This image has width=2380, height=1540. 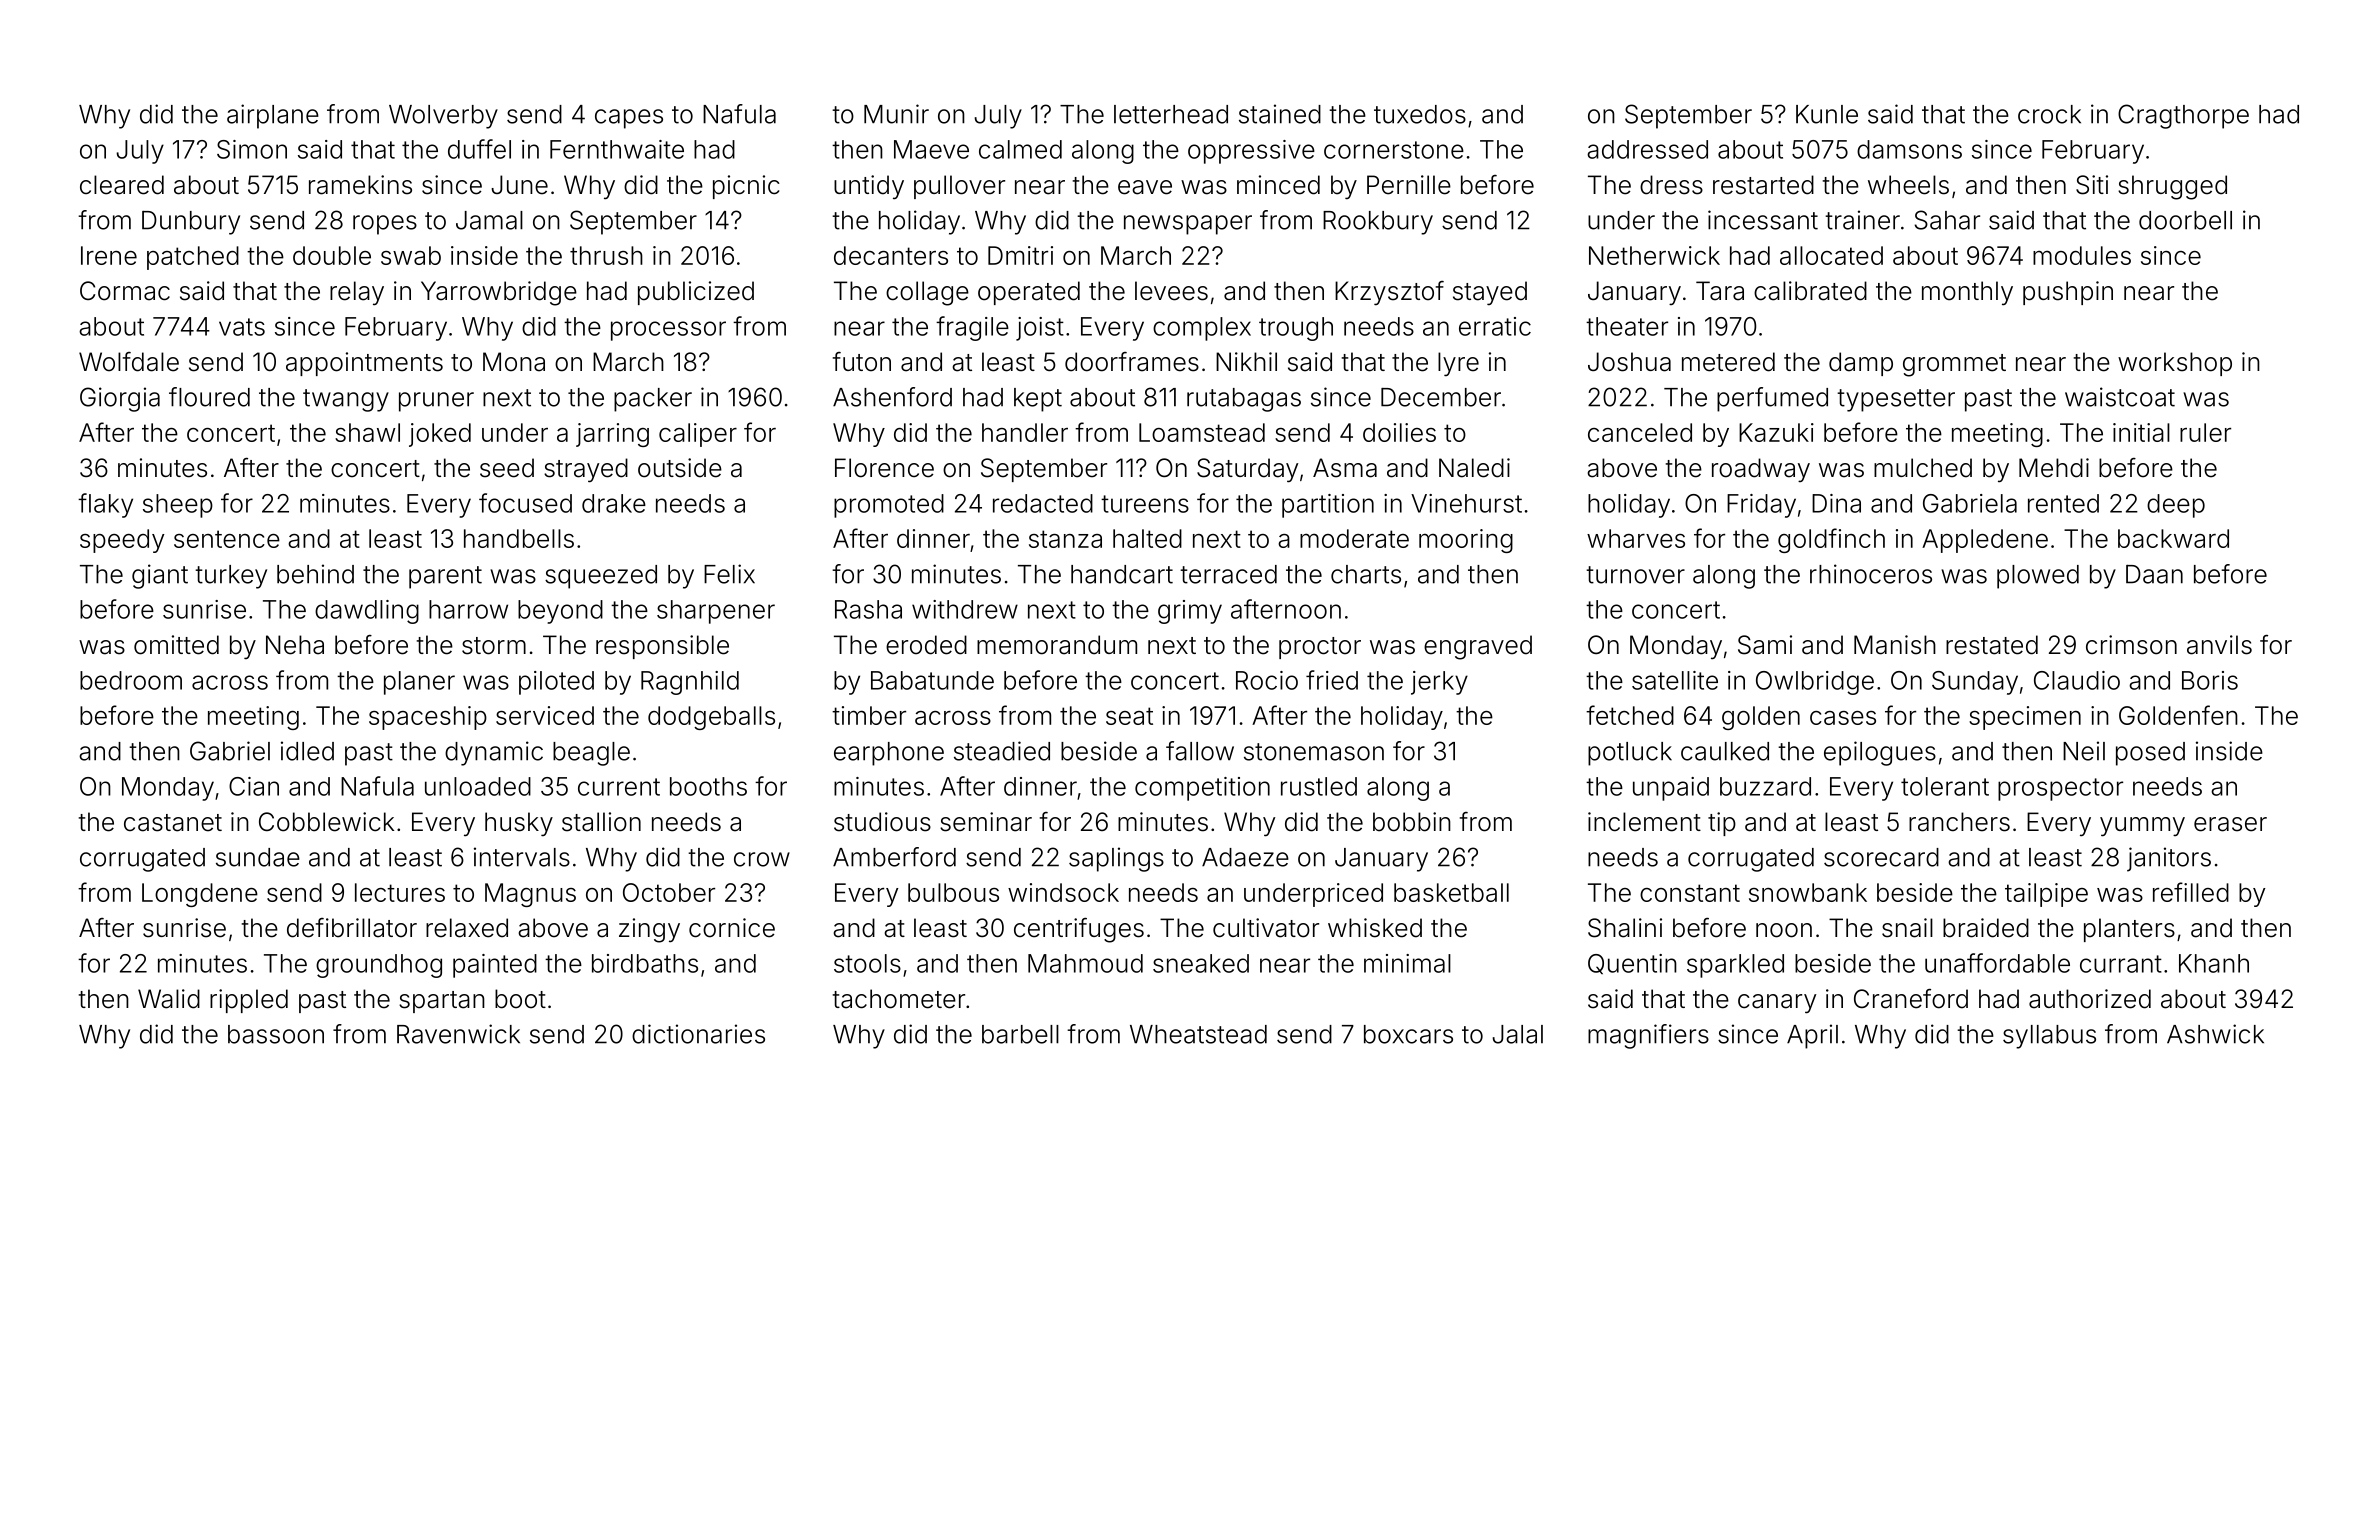 I want to click on Kunle, so click(x=1827, y=114).
